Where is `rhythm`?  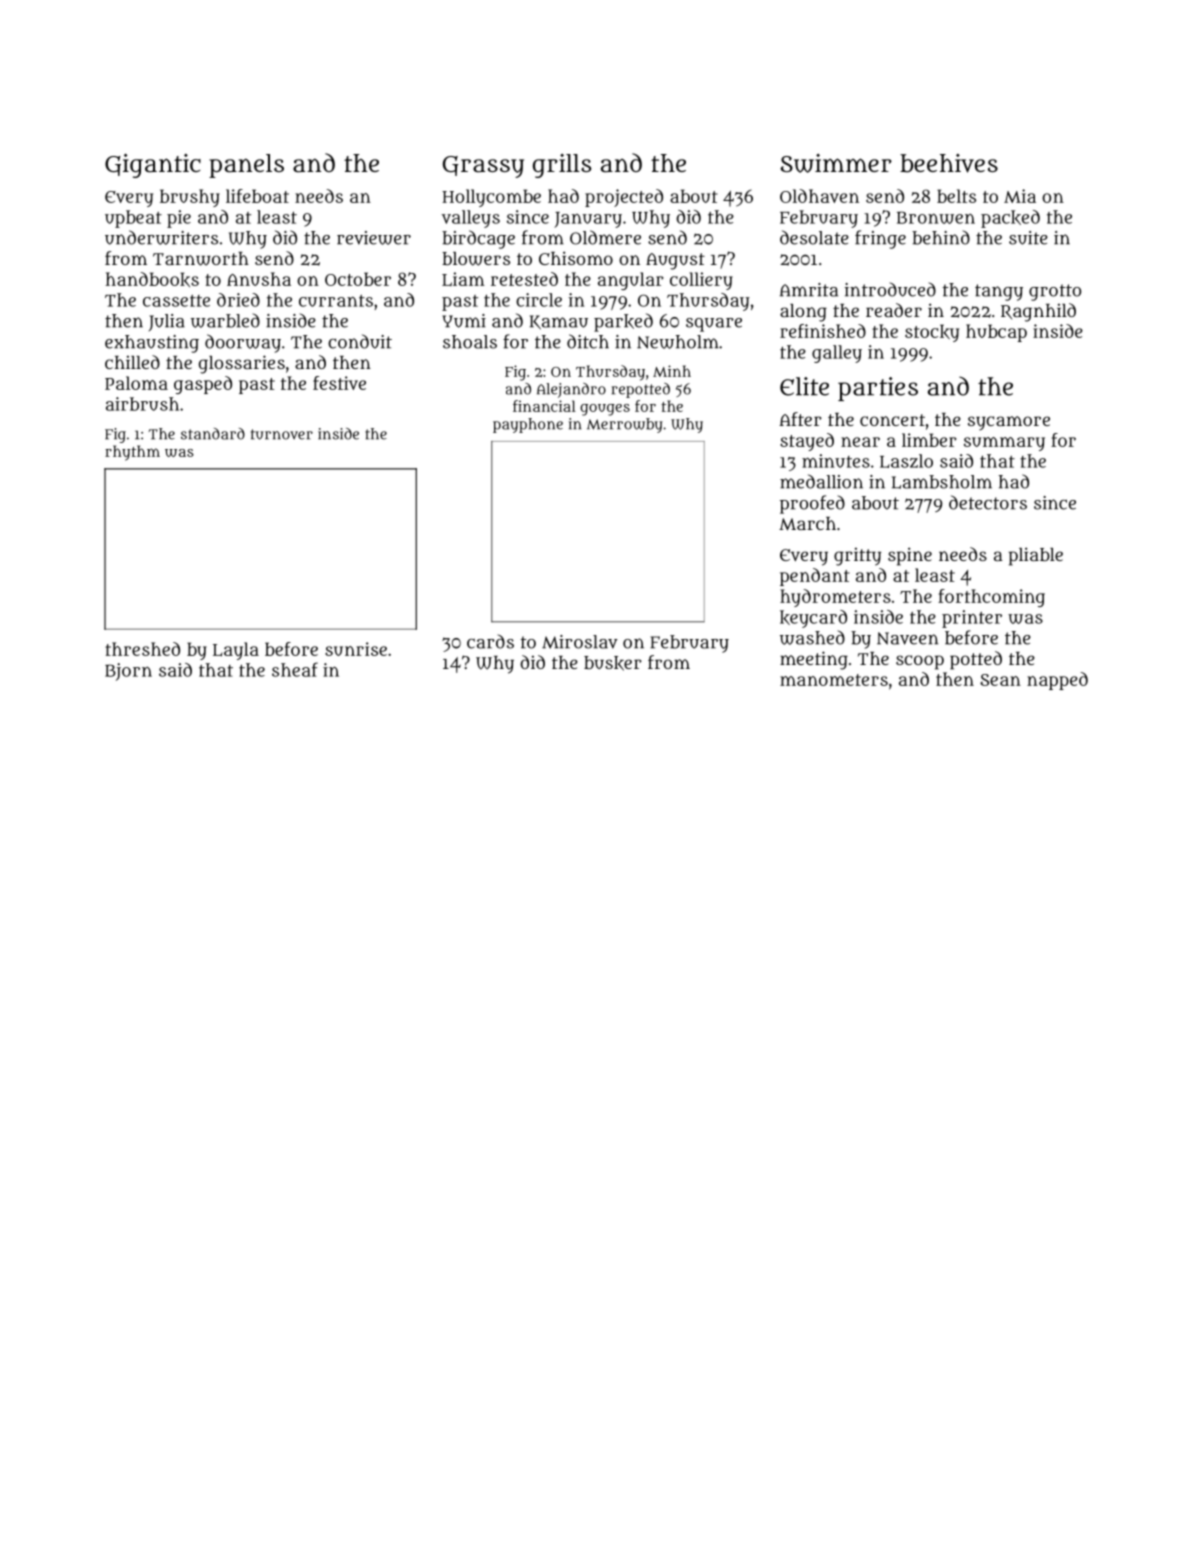 rhythm is located at coordinates (132, 453).
